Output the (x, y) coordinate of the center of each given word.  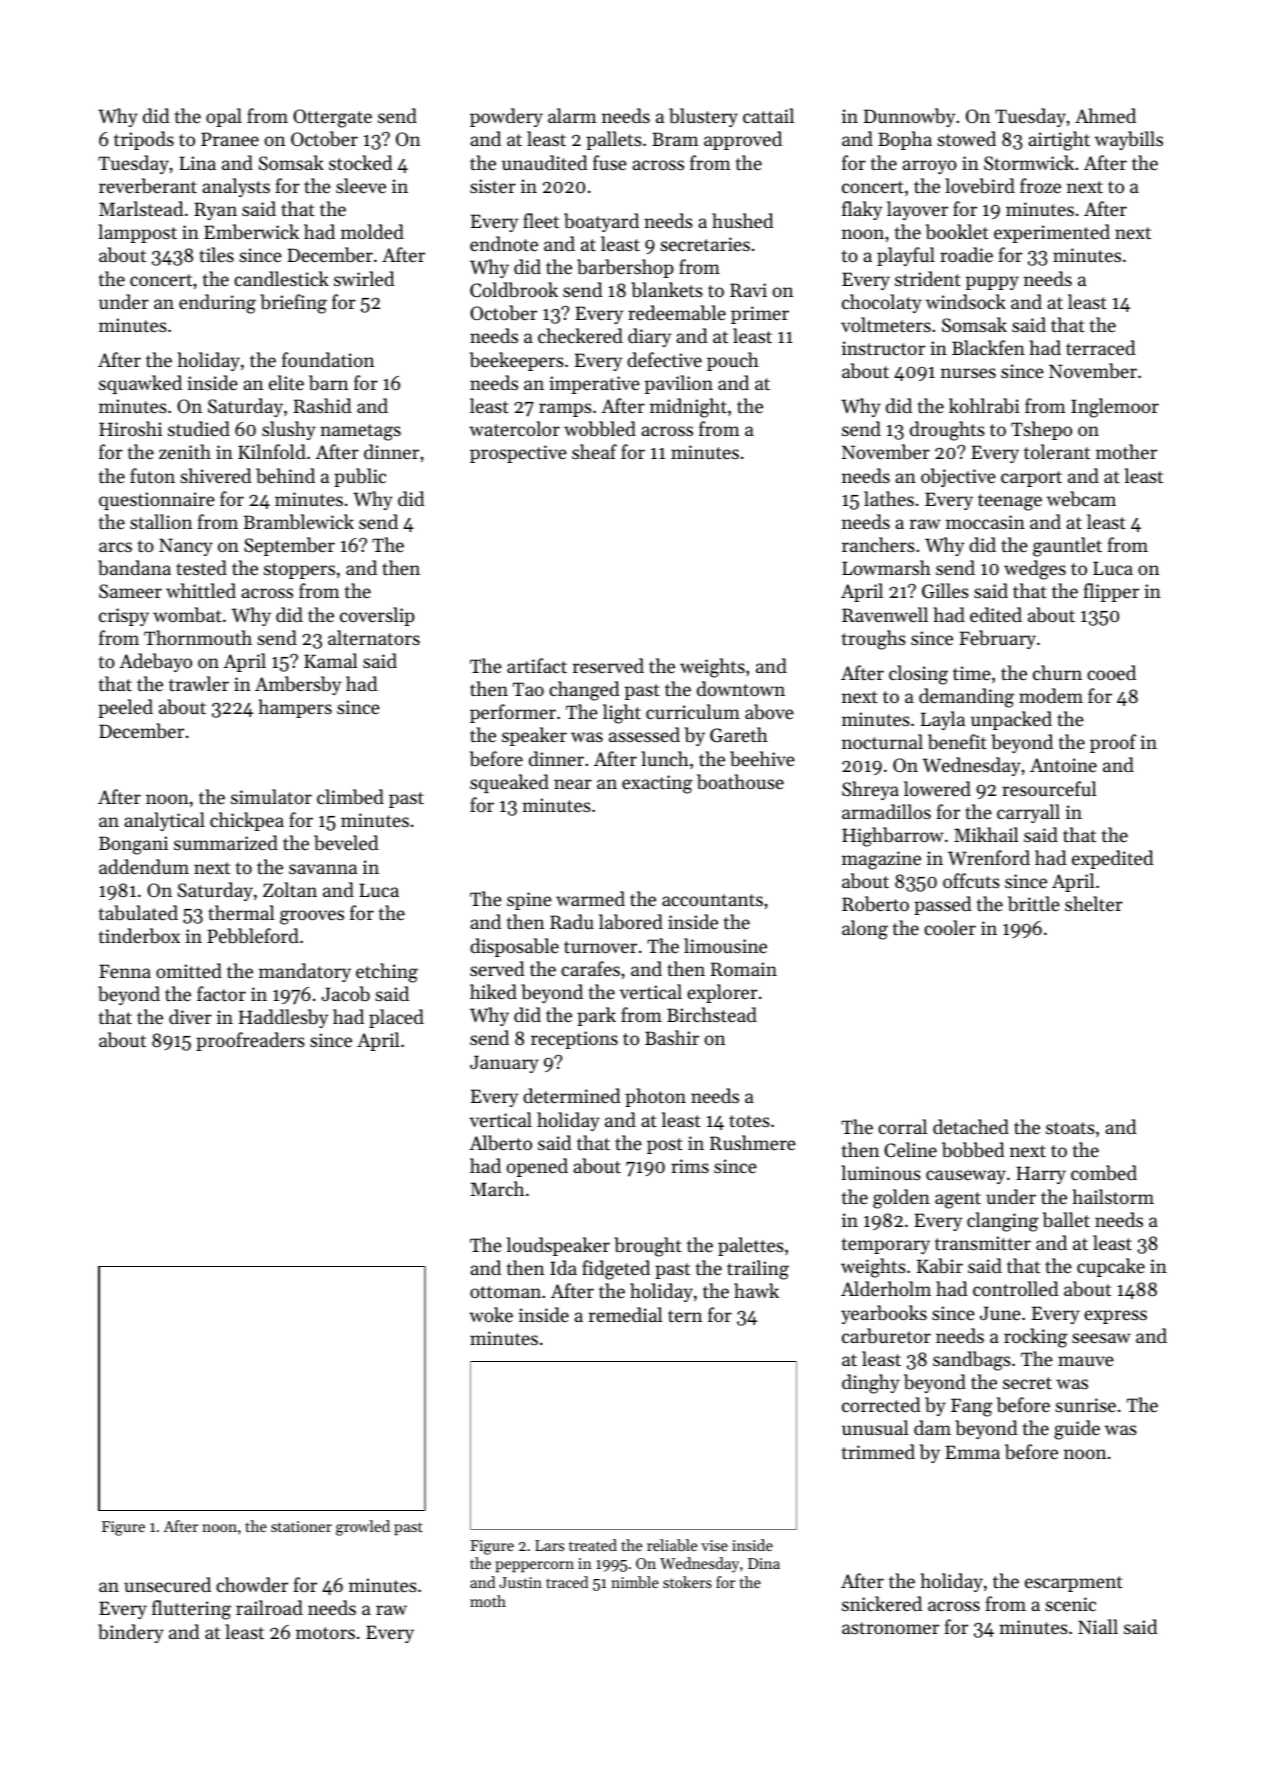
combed (1104, 1173)
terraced (1101, 347)
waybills (1129, 140)
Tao (528, 689)
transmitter (983, 1243)
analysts (236, 187)
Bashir (672, 1037)
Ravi (748, 290)
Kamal (331, 660)
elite (286, 382)
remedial (626, 1314)
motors (325, 1633)
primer (760, 315)
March (497, 1188)
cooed (1111, 672)
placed (396, 1018)
